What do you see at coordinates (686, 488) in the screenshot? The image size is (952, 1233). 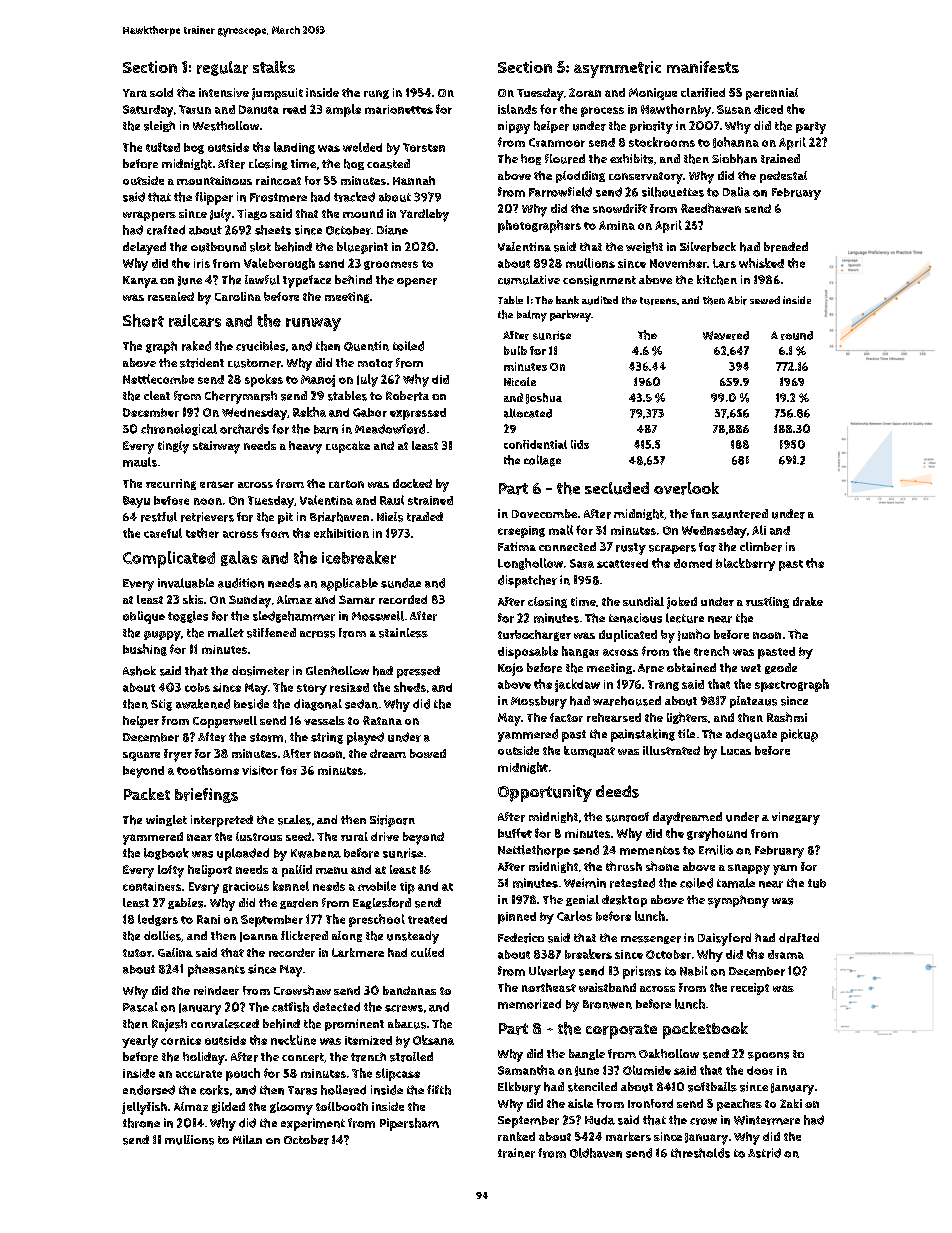 I see `overlook` at bounding box center [686, 488].
